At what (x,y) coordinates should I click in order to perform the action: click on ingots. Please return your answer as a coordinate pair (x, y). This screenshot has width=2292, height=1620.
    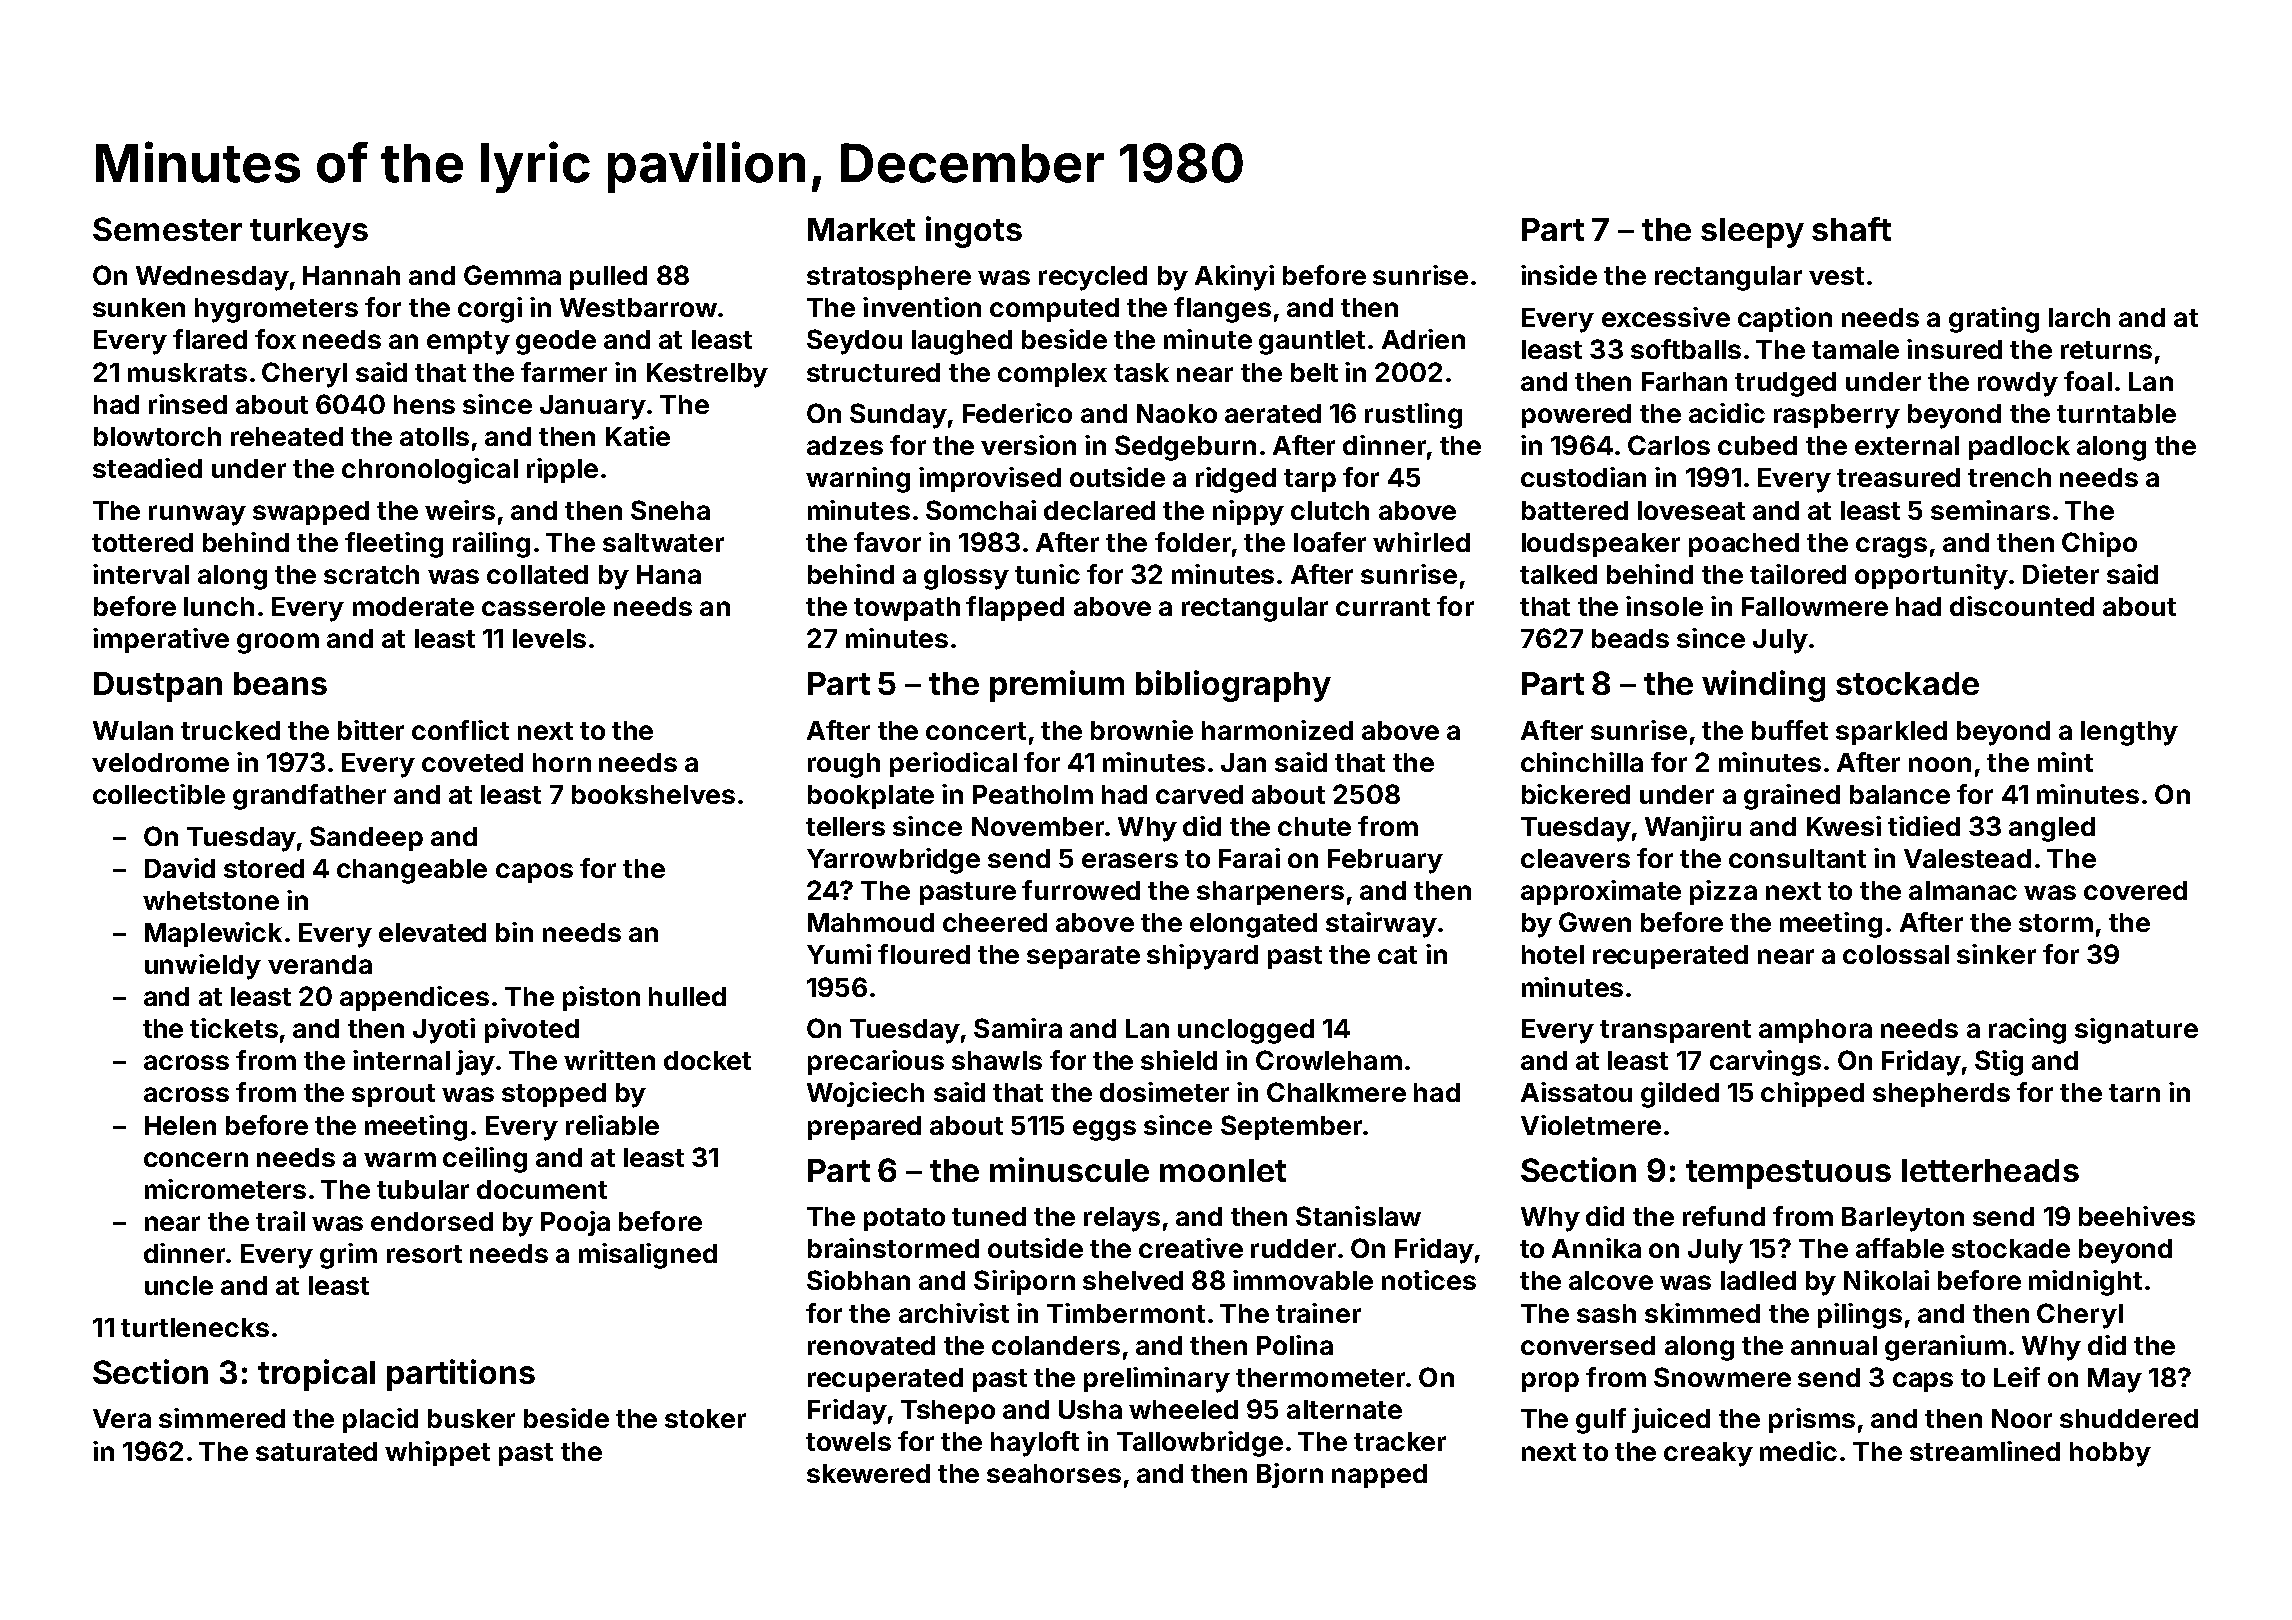
    Looking at the image, I should click on (974, 232).
